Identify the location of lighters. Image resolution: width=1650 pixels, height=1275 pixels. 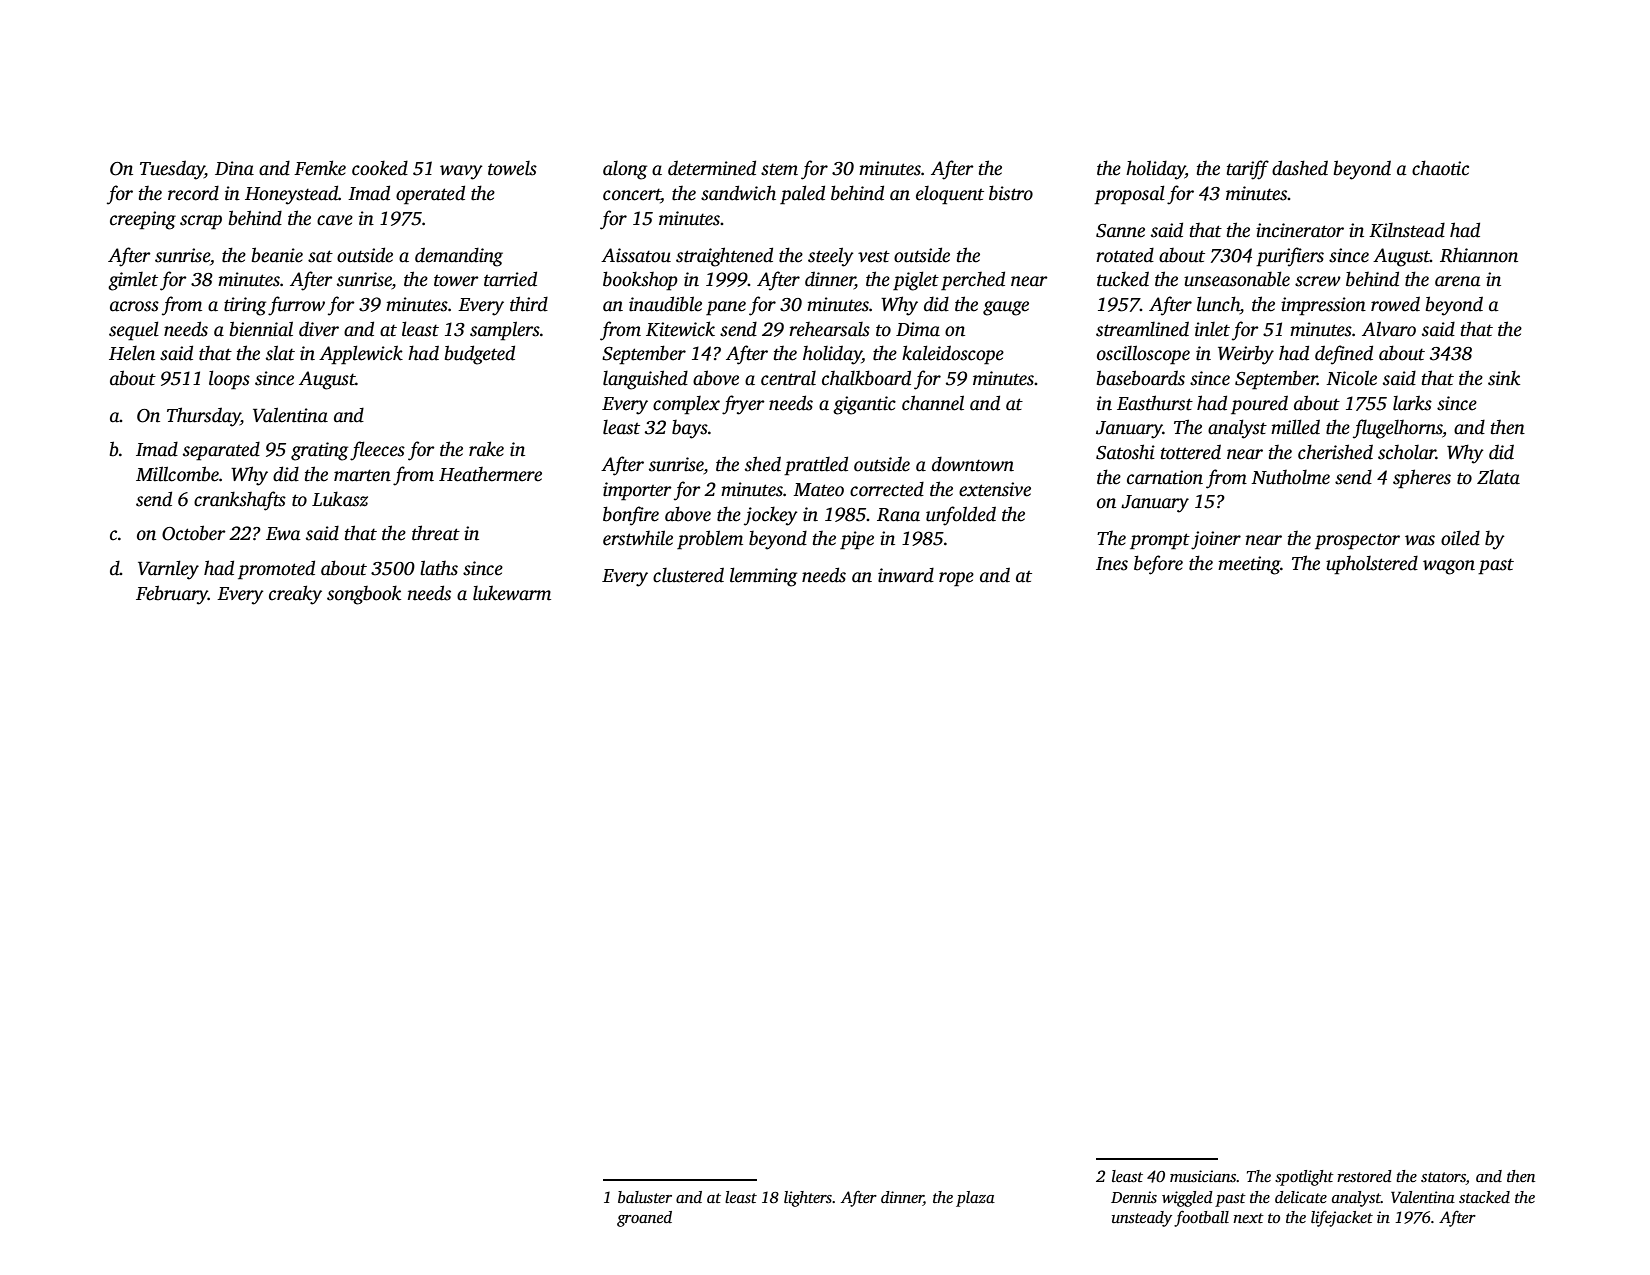
(808, 1199).
